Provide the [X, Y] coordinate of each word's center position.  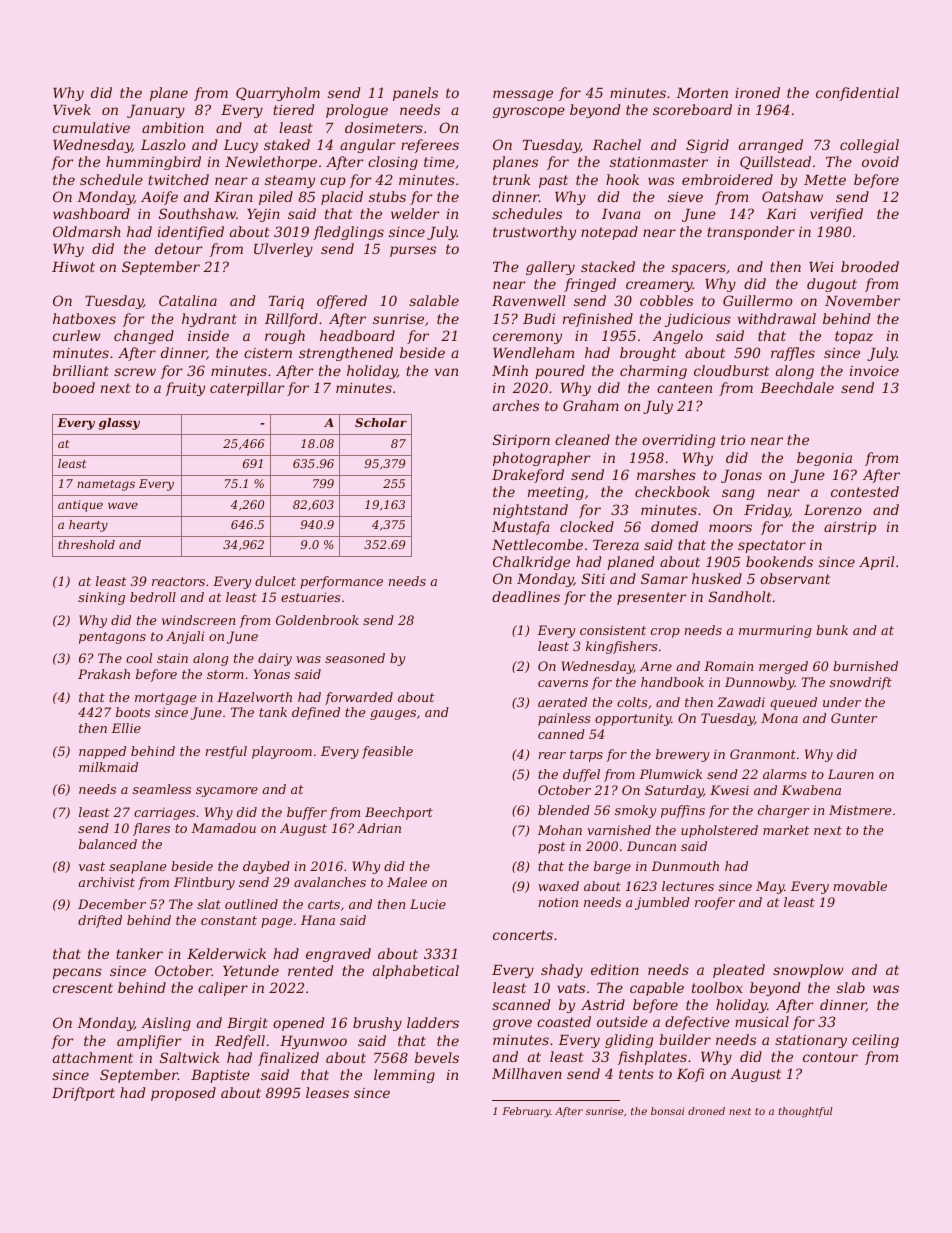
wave [123, 505]
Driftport [83, 1094]
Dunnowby [760, 683]
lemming [404, 1076]
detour [178, 248]
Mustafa [521, 528]
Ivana [621, 214]
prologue [357, 111]
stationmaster [659, 162]
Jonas [741, 476]
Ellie [126, 728]
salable [434, 300]
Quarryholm [278, 94]
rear [552, 755]
